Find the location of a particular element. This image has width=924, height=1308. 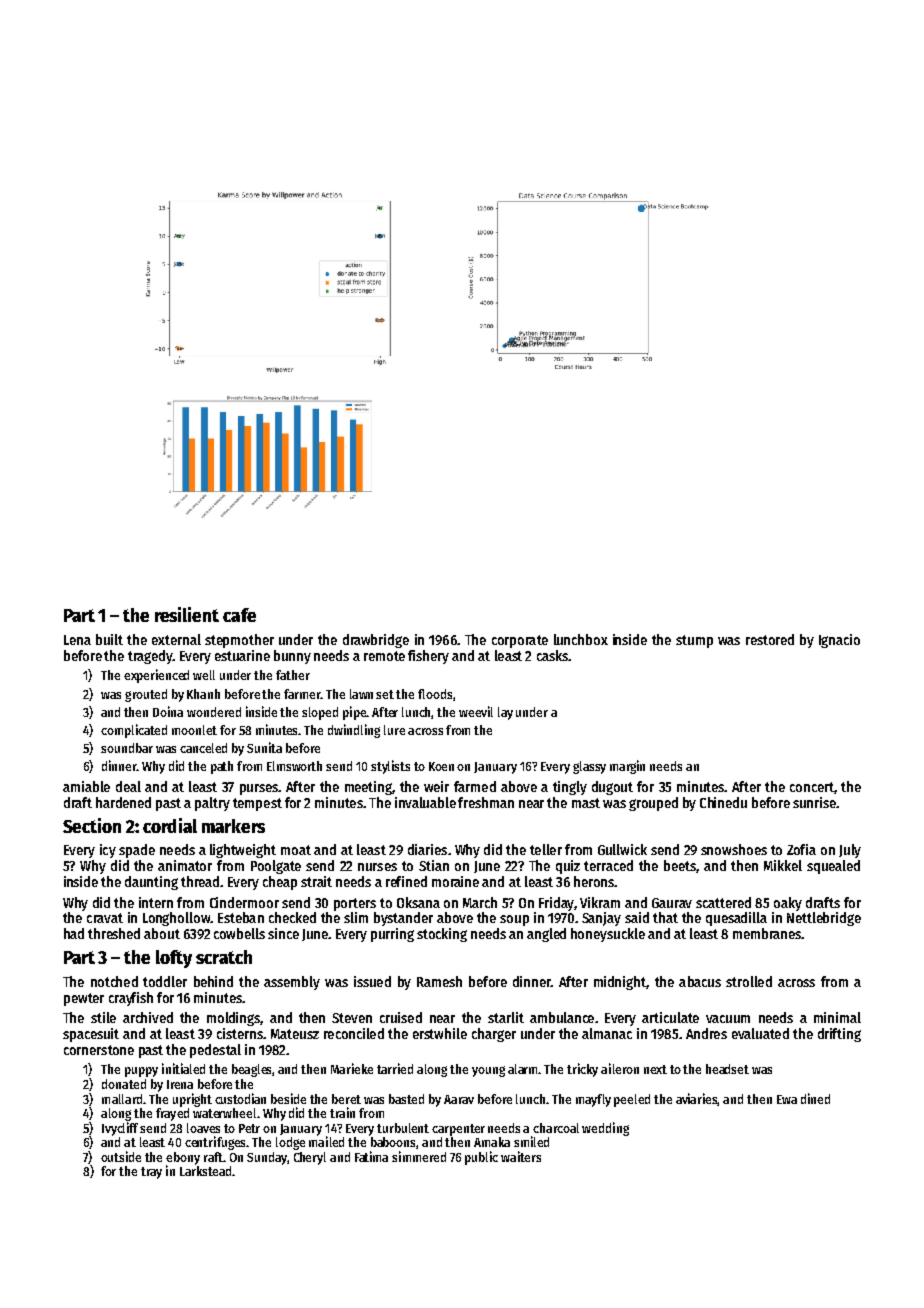

thread is located at coordinates (200, 881).
